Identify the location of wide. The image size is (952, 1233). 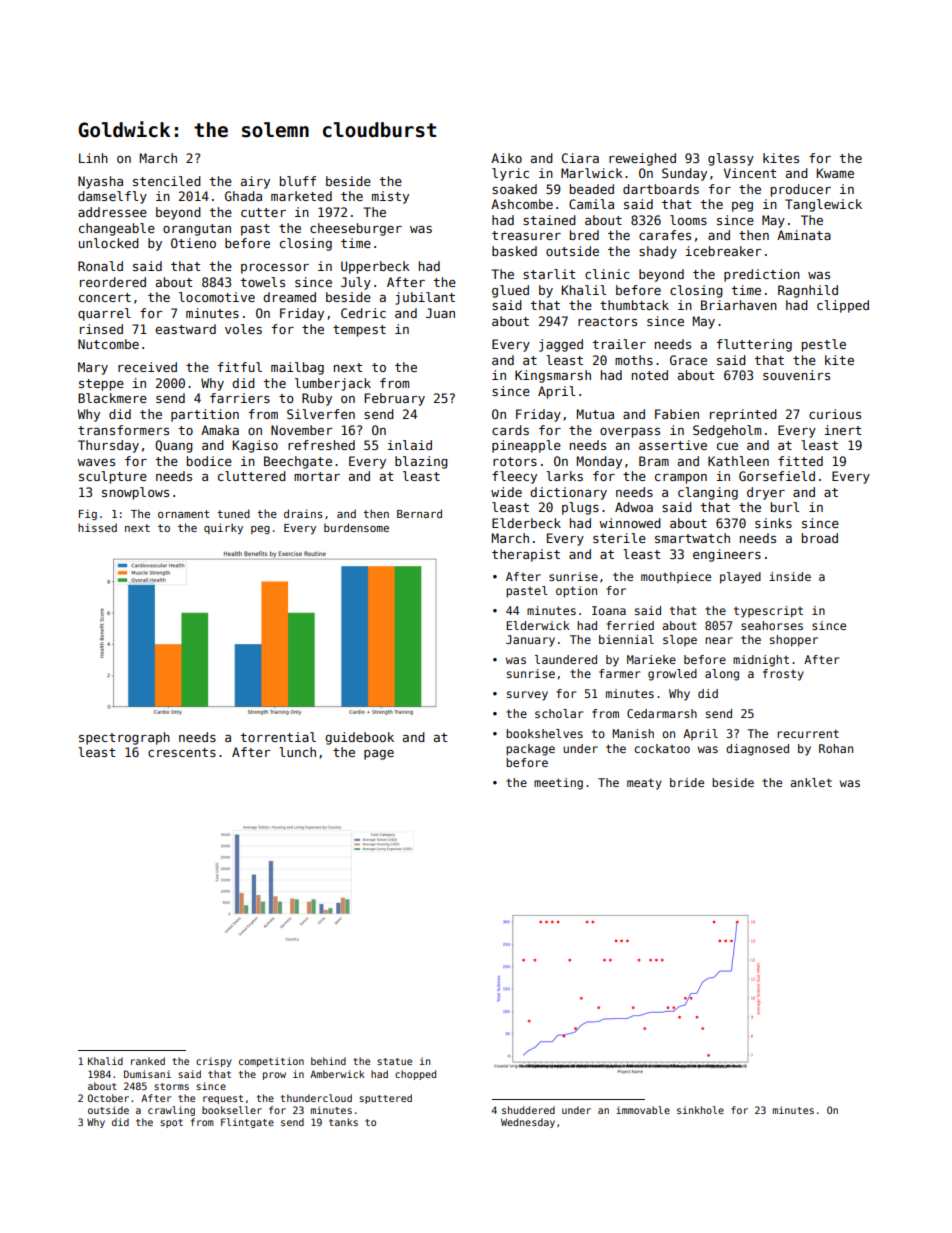
(506, 492).
